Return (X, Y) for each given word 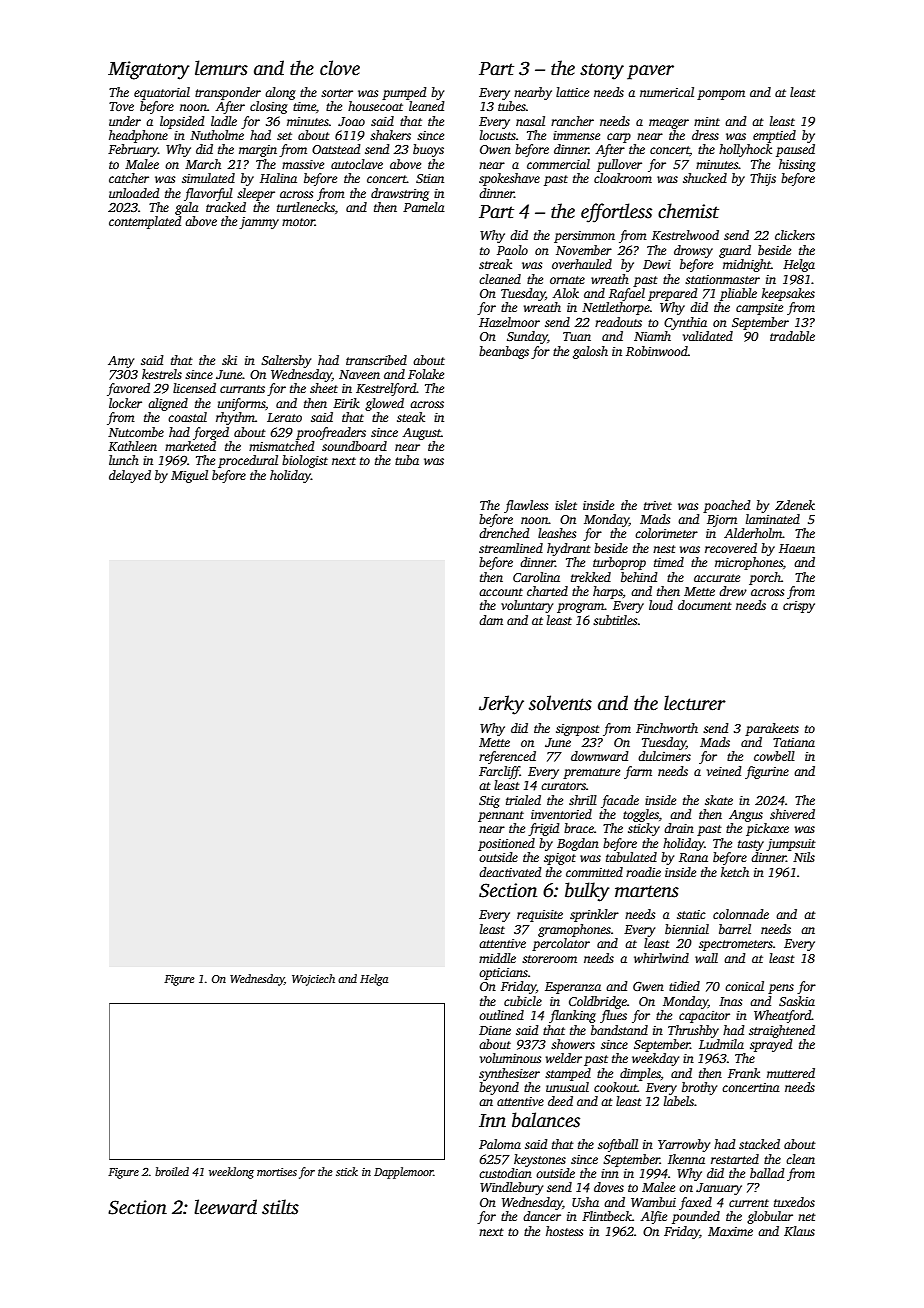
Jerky (501, 705)
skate (719, 800)
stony (602, 71)
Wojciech (313, 980)
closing (269, 107)
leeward (225, 1207)
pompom (721, 95)
